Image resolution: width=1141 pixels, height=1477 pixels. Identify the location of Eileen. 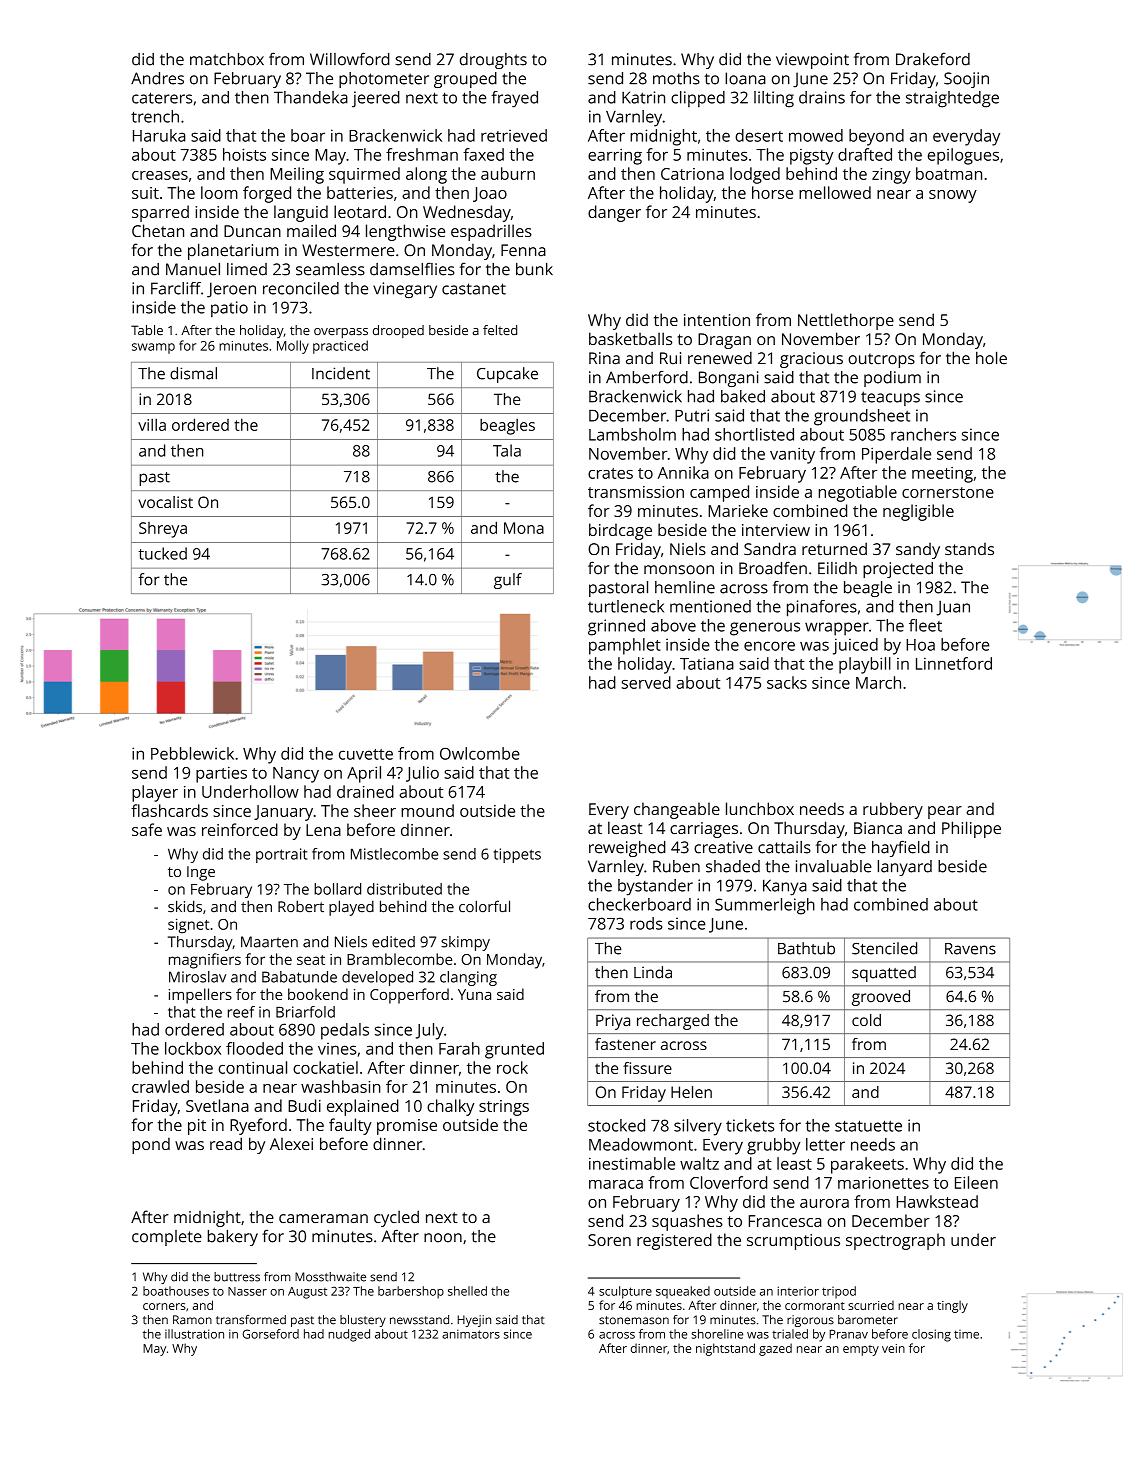
(976, 1182).
